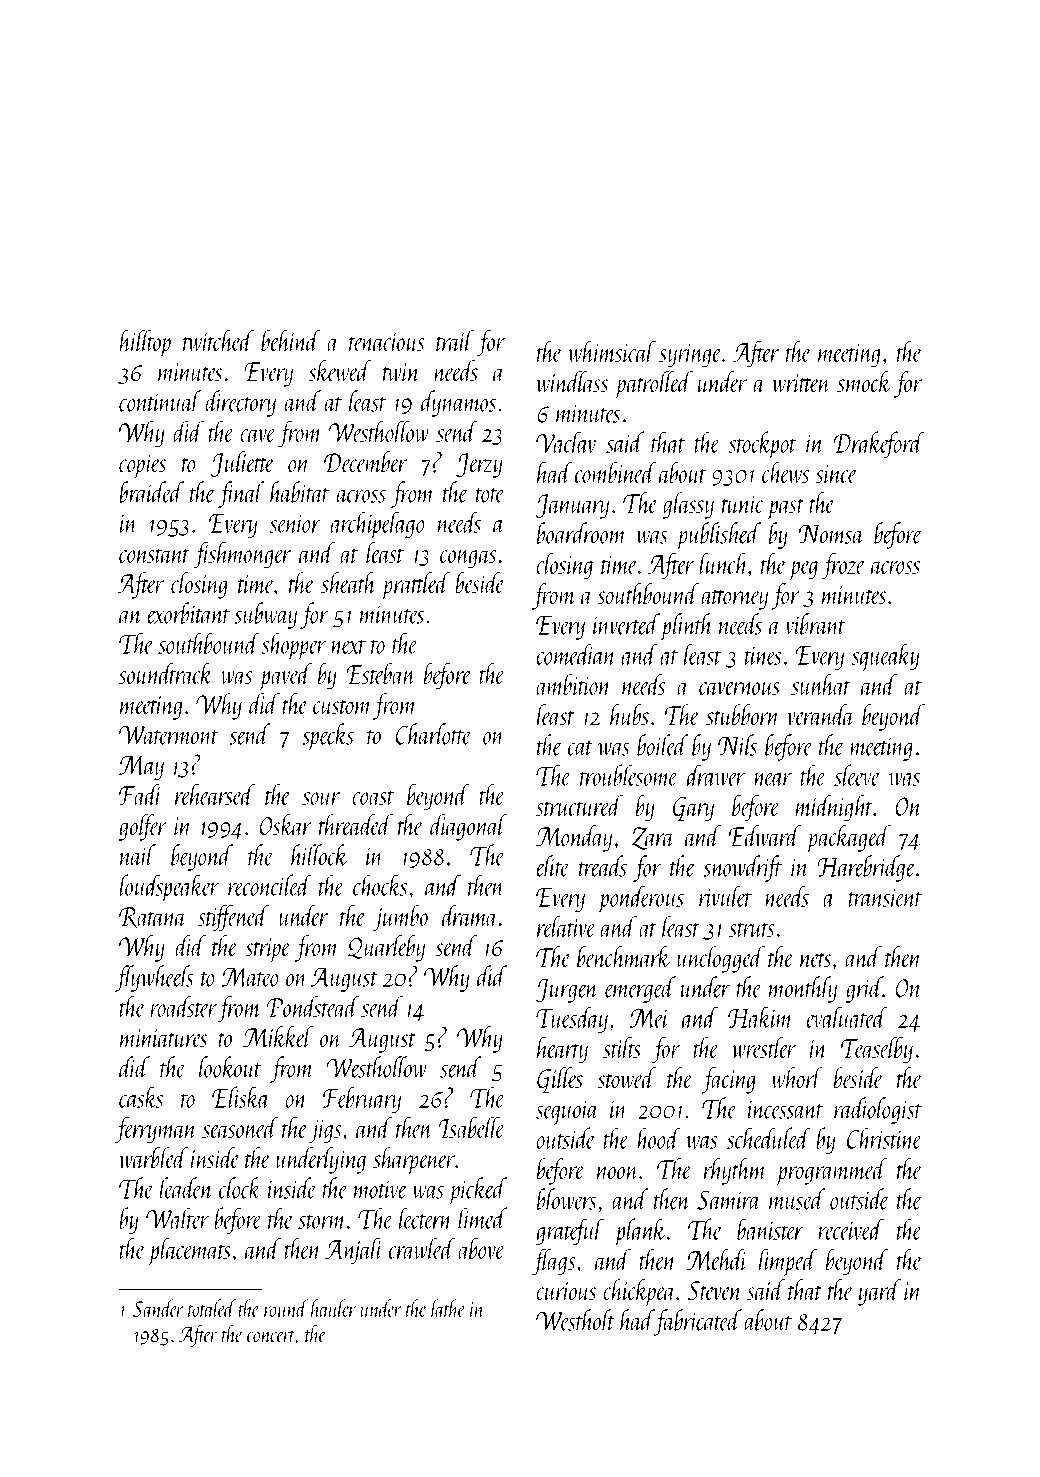 The width and height of the image is (1040, 1477). Describe the element at coordinates (312, 1006) in the image. I see `Pondstead` at that location.
